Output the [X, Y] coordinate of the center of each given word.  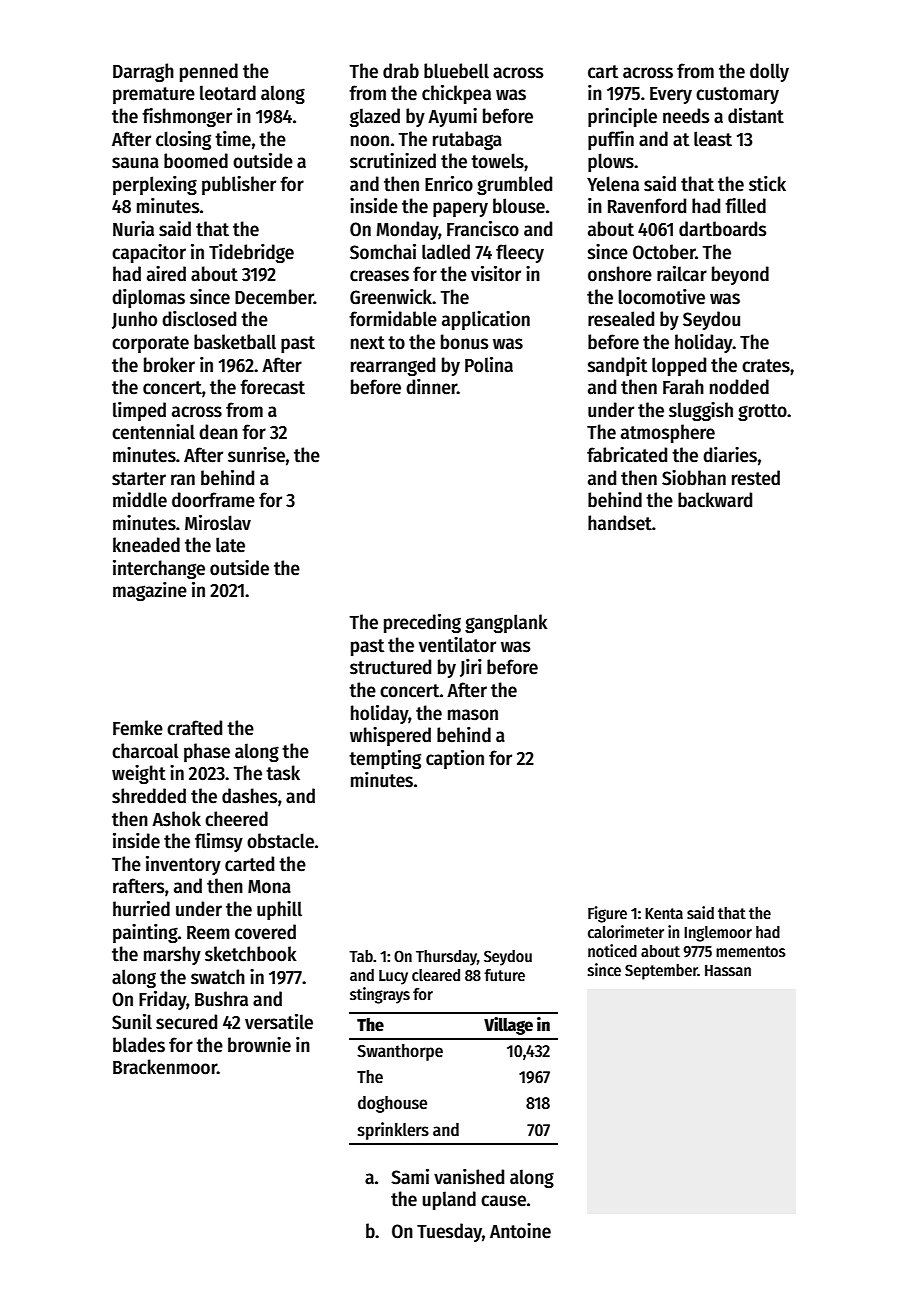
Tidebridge [251, 253]
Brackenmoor [165, 1067]
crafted [194, 728]
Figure [607, 914]
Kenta [664, 913]
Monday [407, 230]
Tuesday [449, 1232]
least [713, 139]
